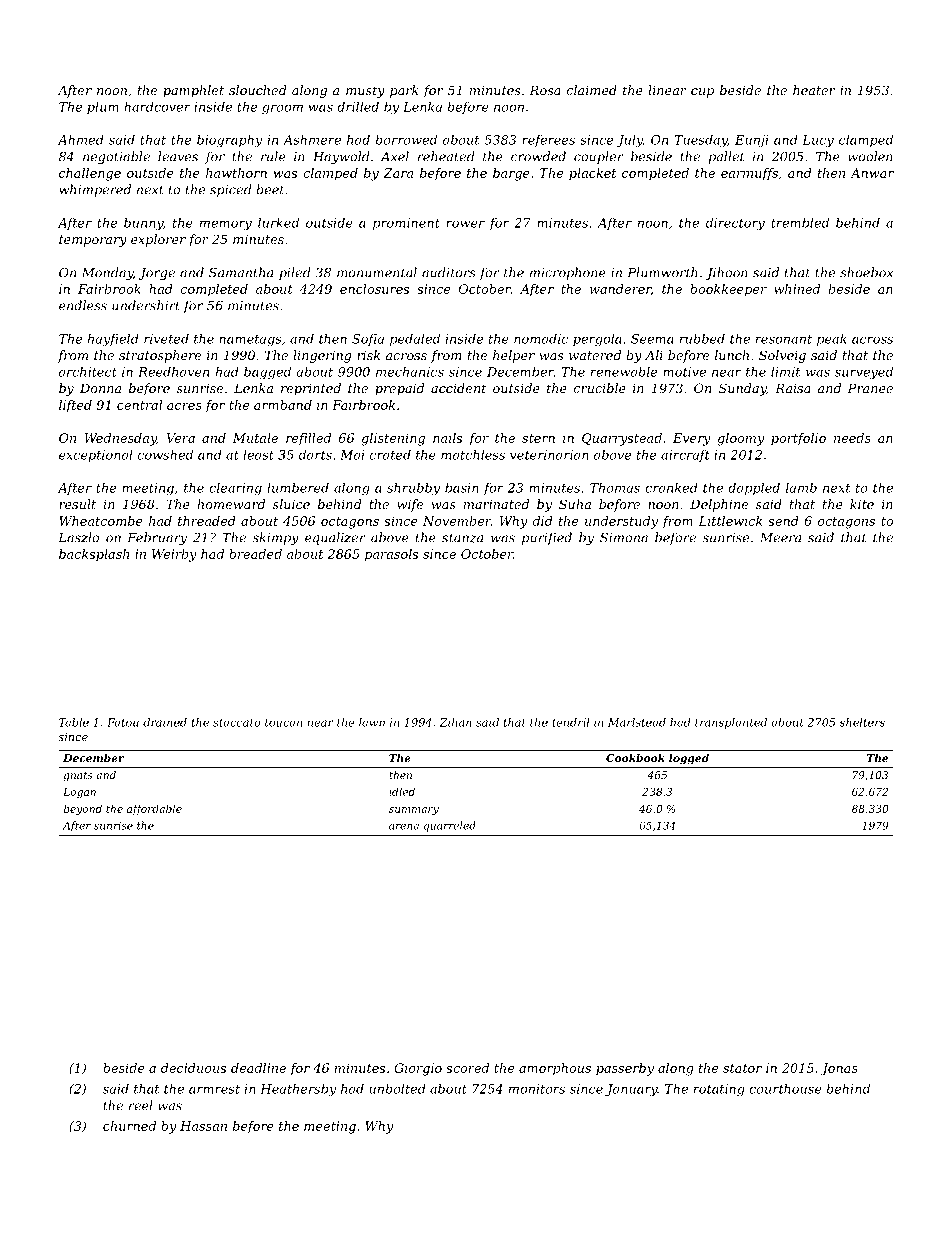  Describe the element at coordinates (193, 91) in the image. I see `pamphlet` at that location.
